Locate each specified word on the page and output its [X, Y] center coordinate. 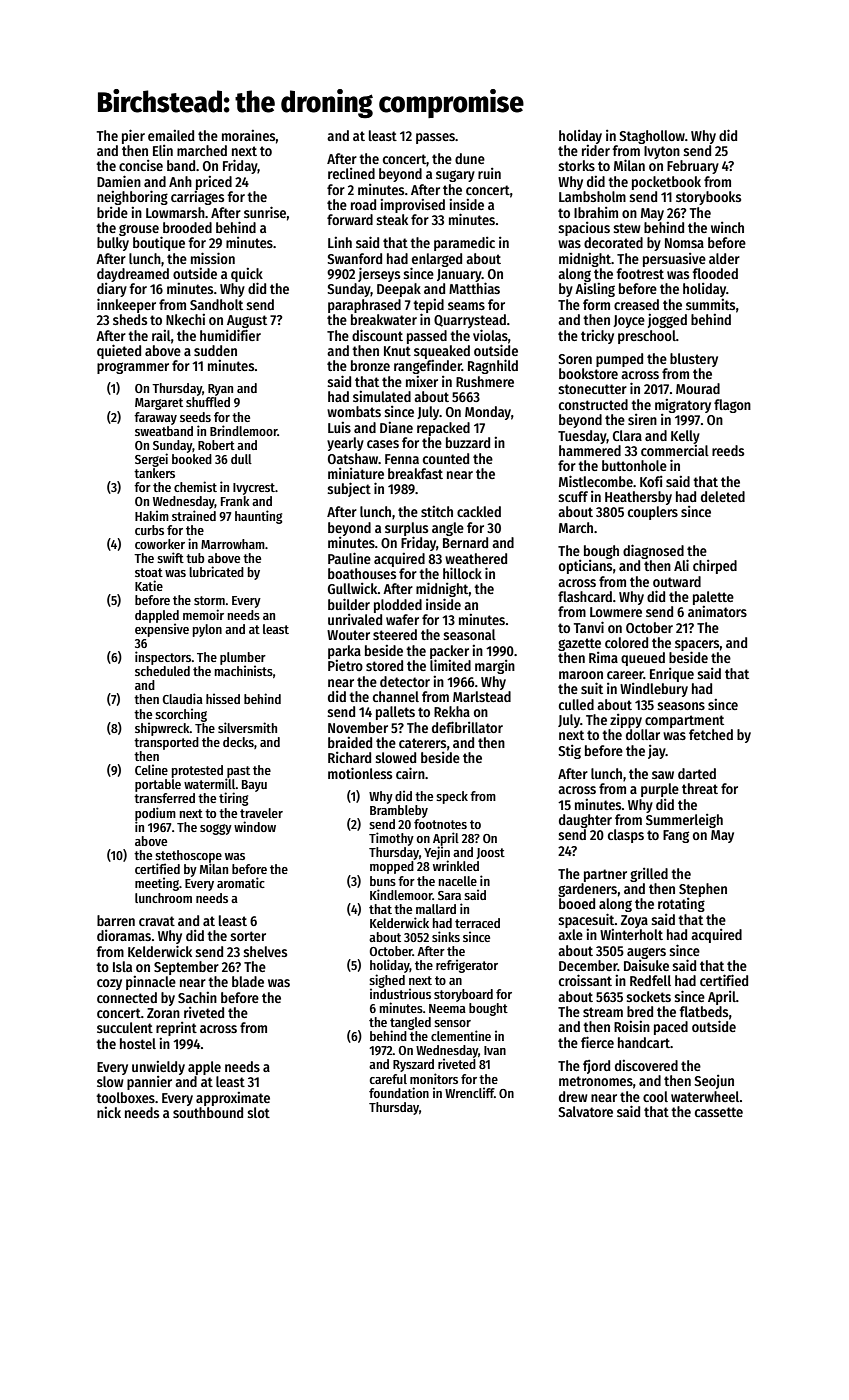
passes [435, 138]
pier [133, 136]
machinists [244, 670]
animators [717, 611]
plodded [398, 606]
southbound [208, 1112]
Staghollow [652, 137]
